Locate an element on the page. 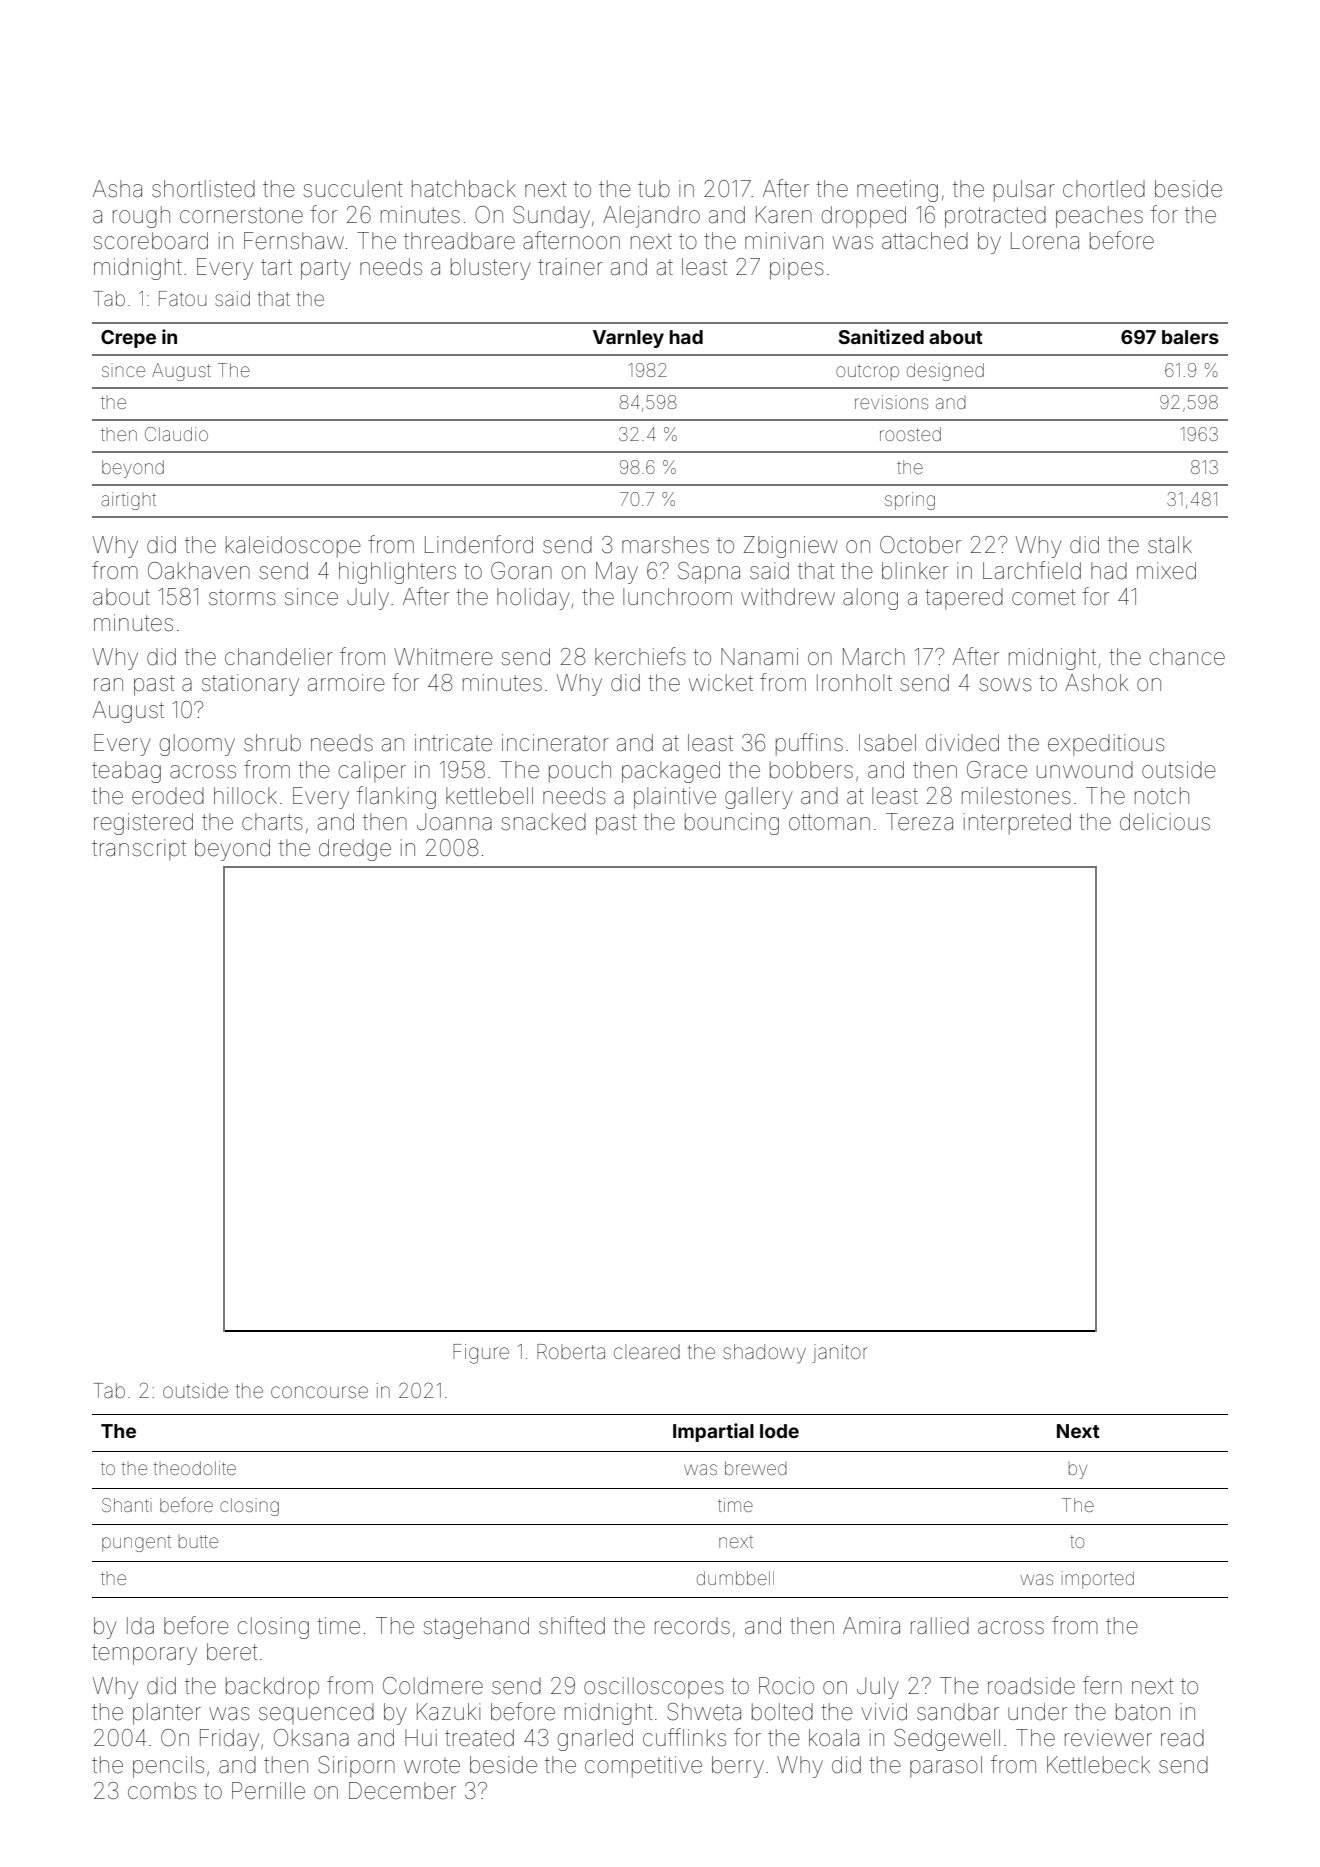 This page has width=1320, height=1867. dumbbell is located at coordinates (735, 1578).
